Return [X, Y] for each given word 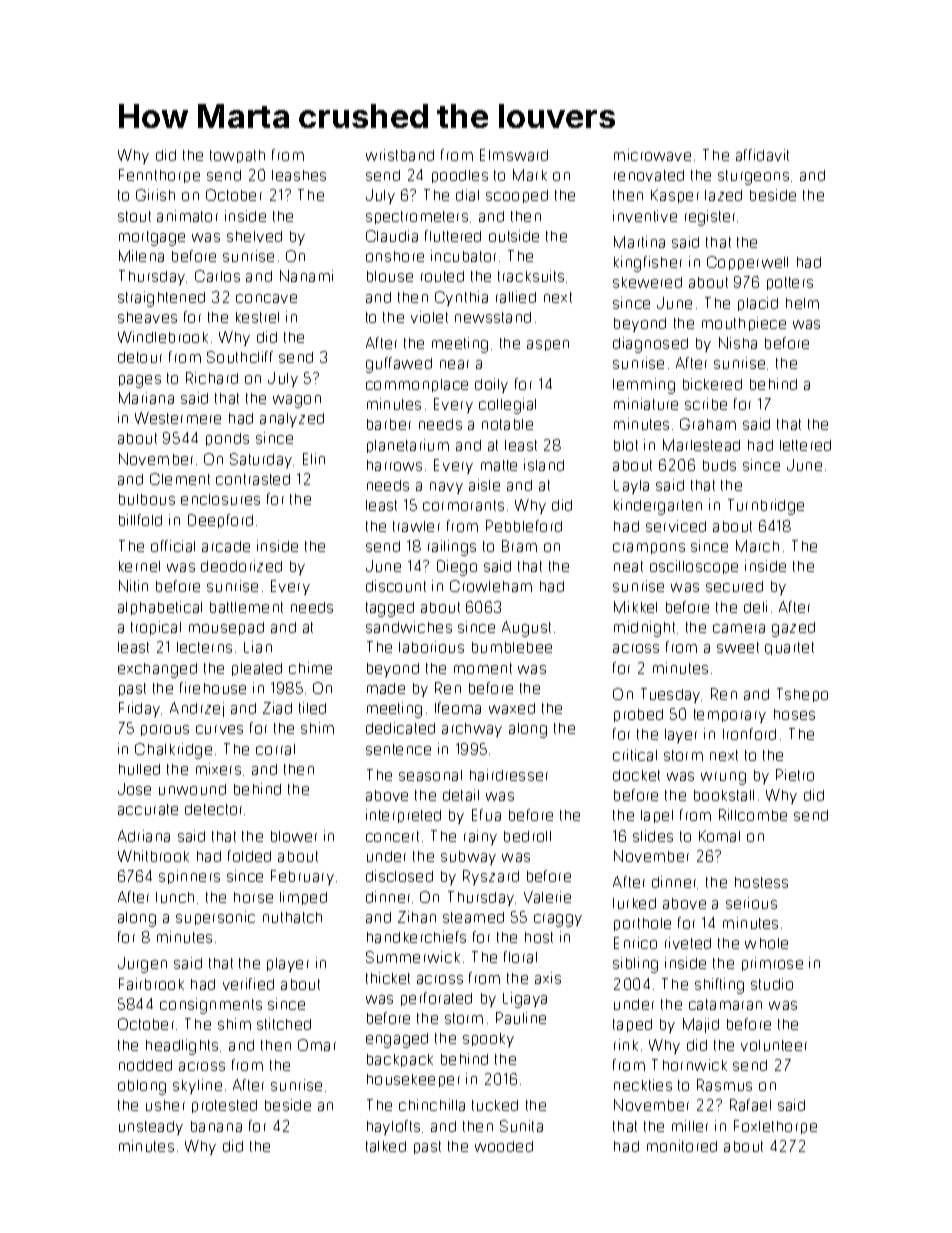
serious [751, 903]
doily [491, 385]
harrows [394, 465]
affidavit [762, 155]
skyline [197, 1086]
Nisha [738, 343]
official [173, 546]
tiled [312, 708]
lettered [805, 445]
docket [636, 775]
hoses [794, 714]
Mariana [146, 398]
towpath [237, 156]
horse [253, 897]
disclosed [399, 876]
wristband [400, 155]
